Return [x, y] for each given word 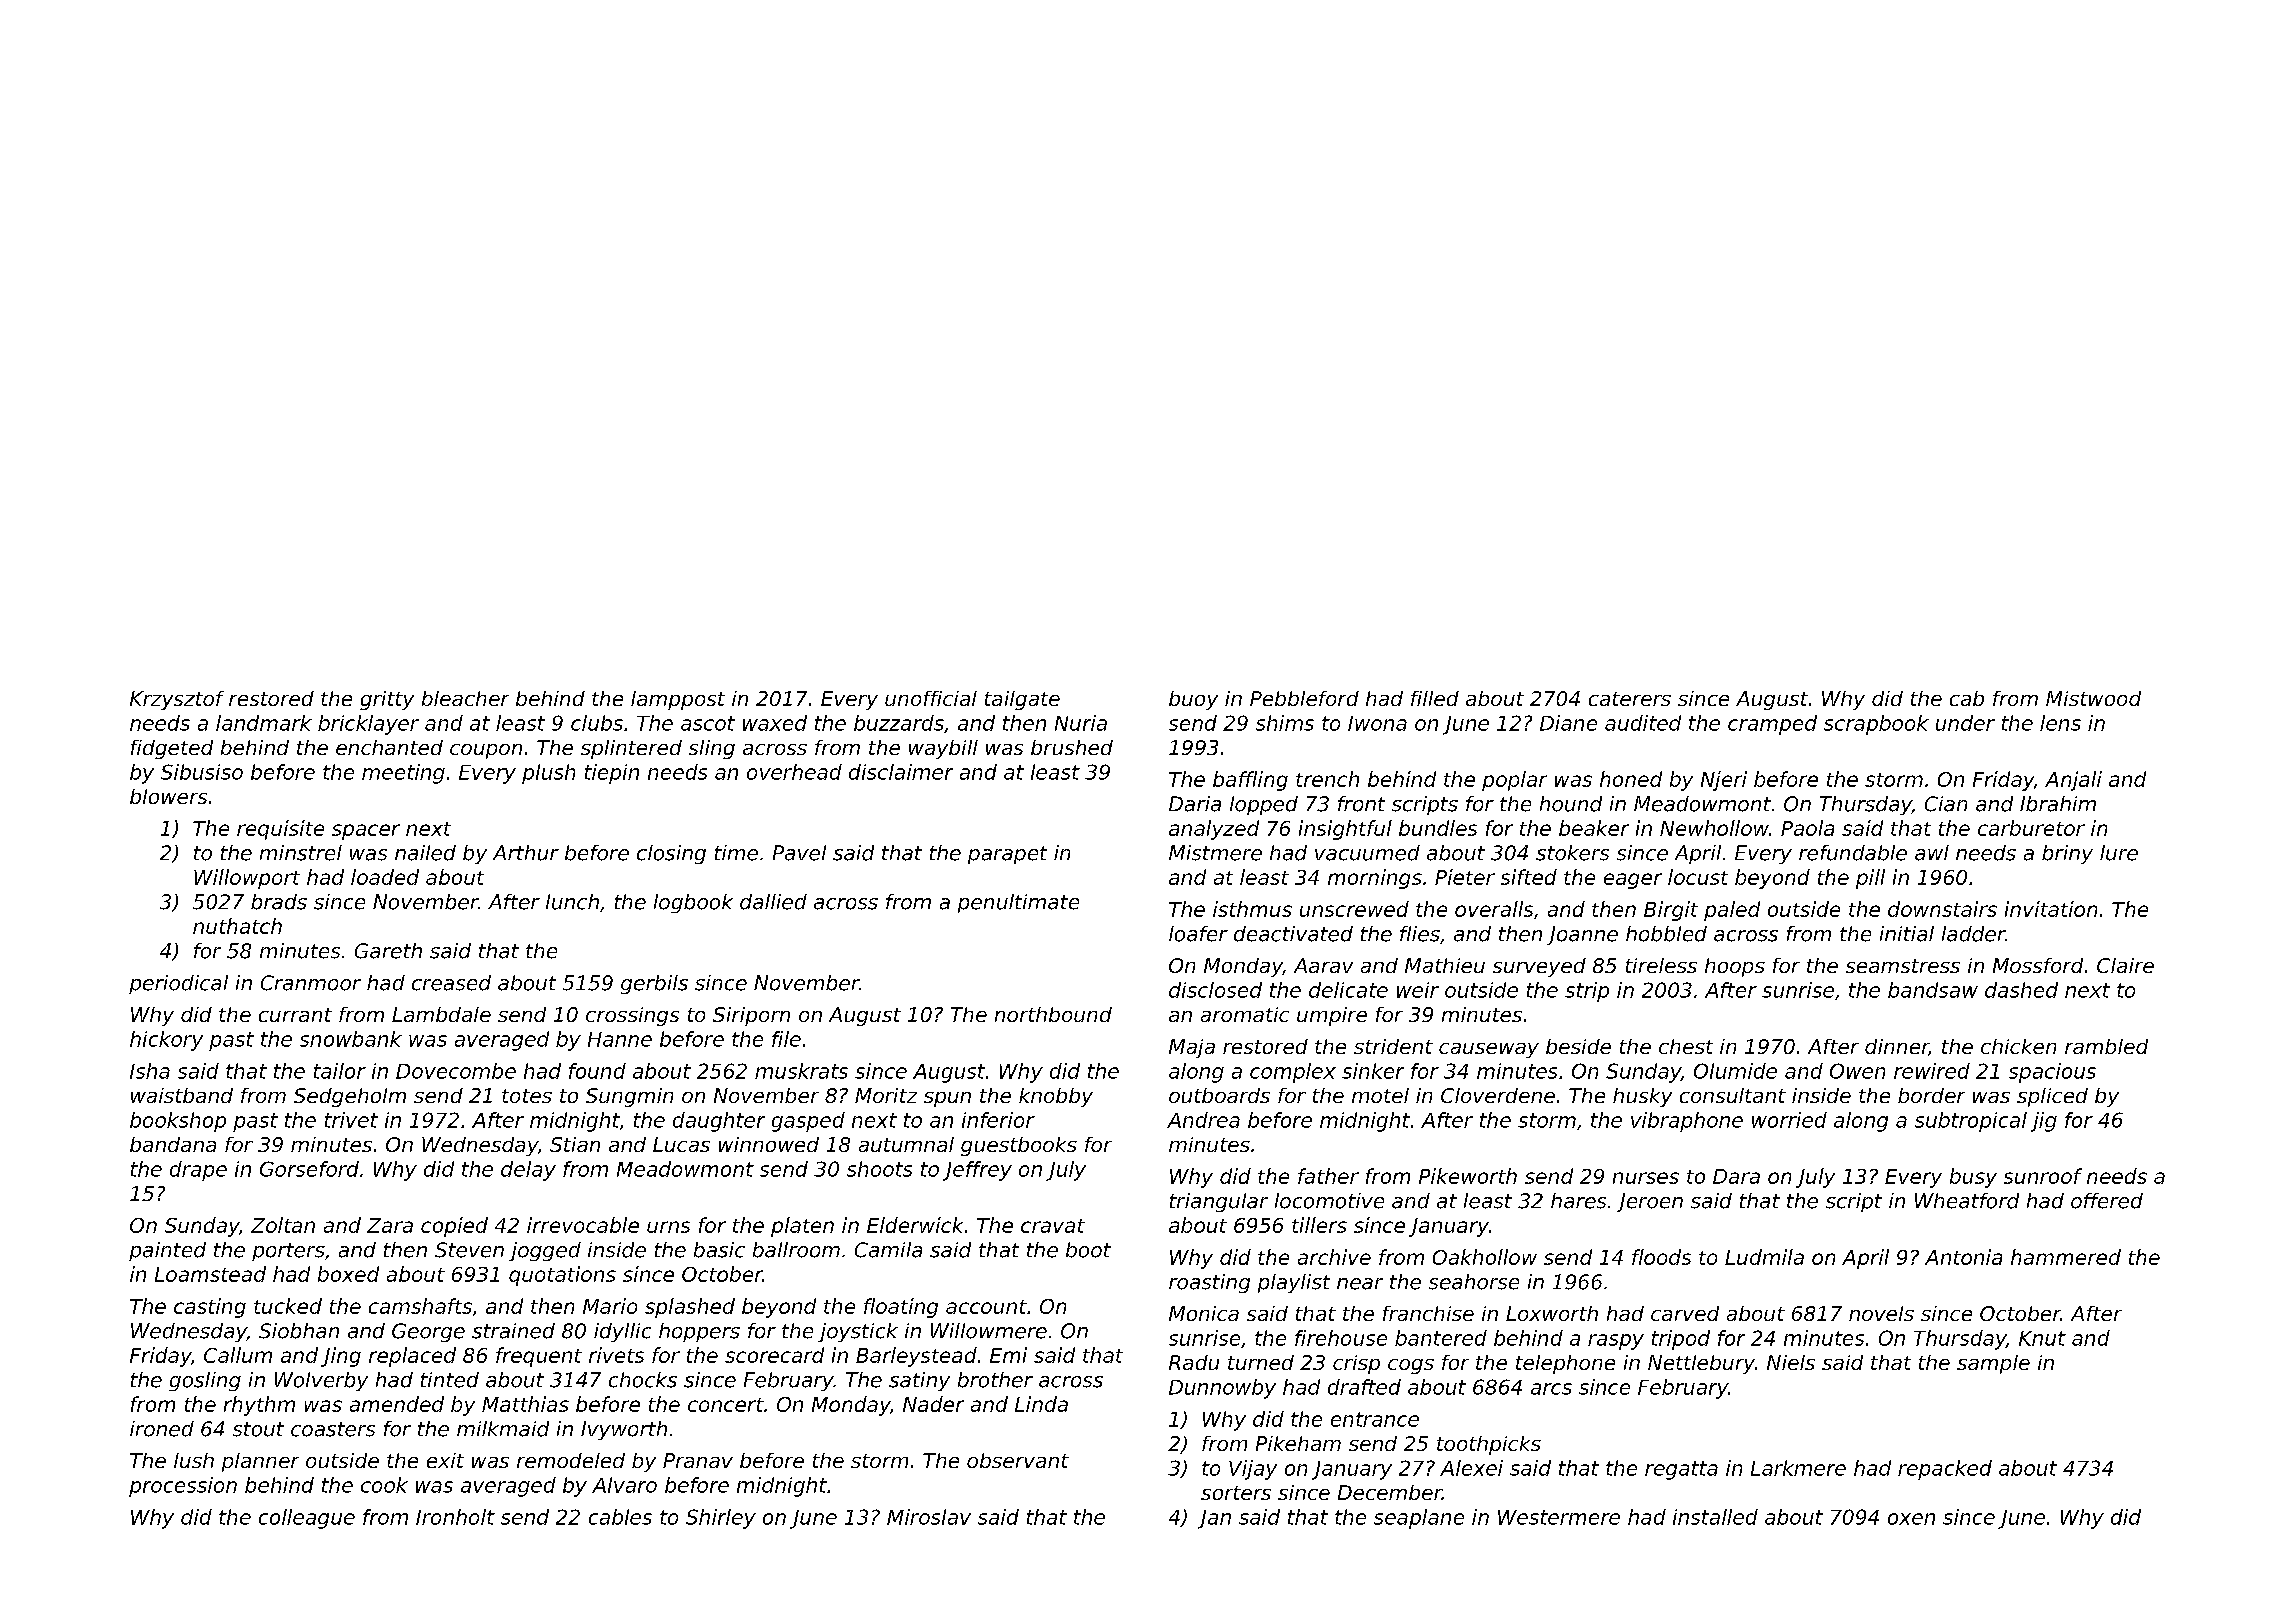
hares [1578, 1201]
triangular [1219, 1202]
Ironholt [455, 1517]
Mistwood [2093, 698]
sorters [1236, 1493]
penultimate [1018, 903]
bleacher [465, 698]
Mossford [2038, 965]
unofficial [931, 698]
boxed [348, 1274]
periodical [178, 984]
